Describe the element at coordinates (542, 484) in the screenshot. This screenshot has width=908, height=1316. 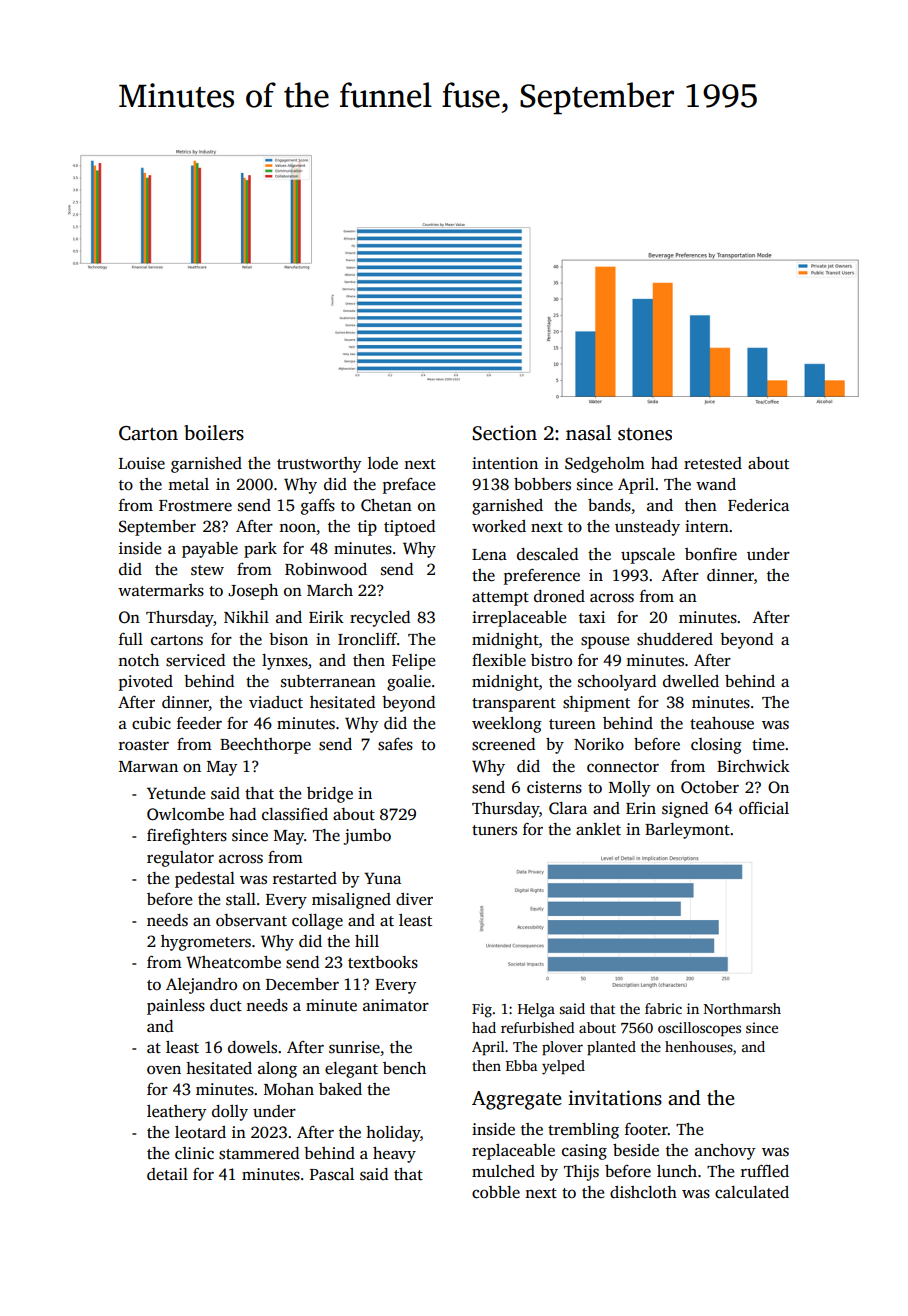
I see `bobbers` at that location.
